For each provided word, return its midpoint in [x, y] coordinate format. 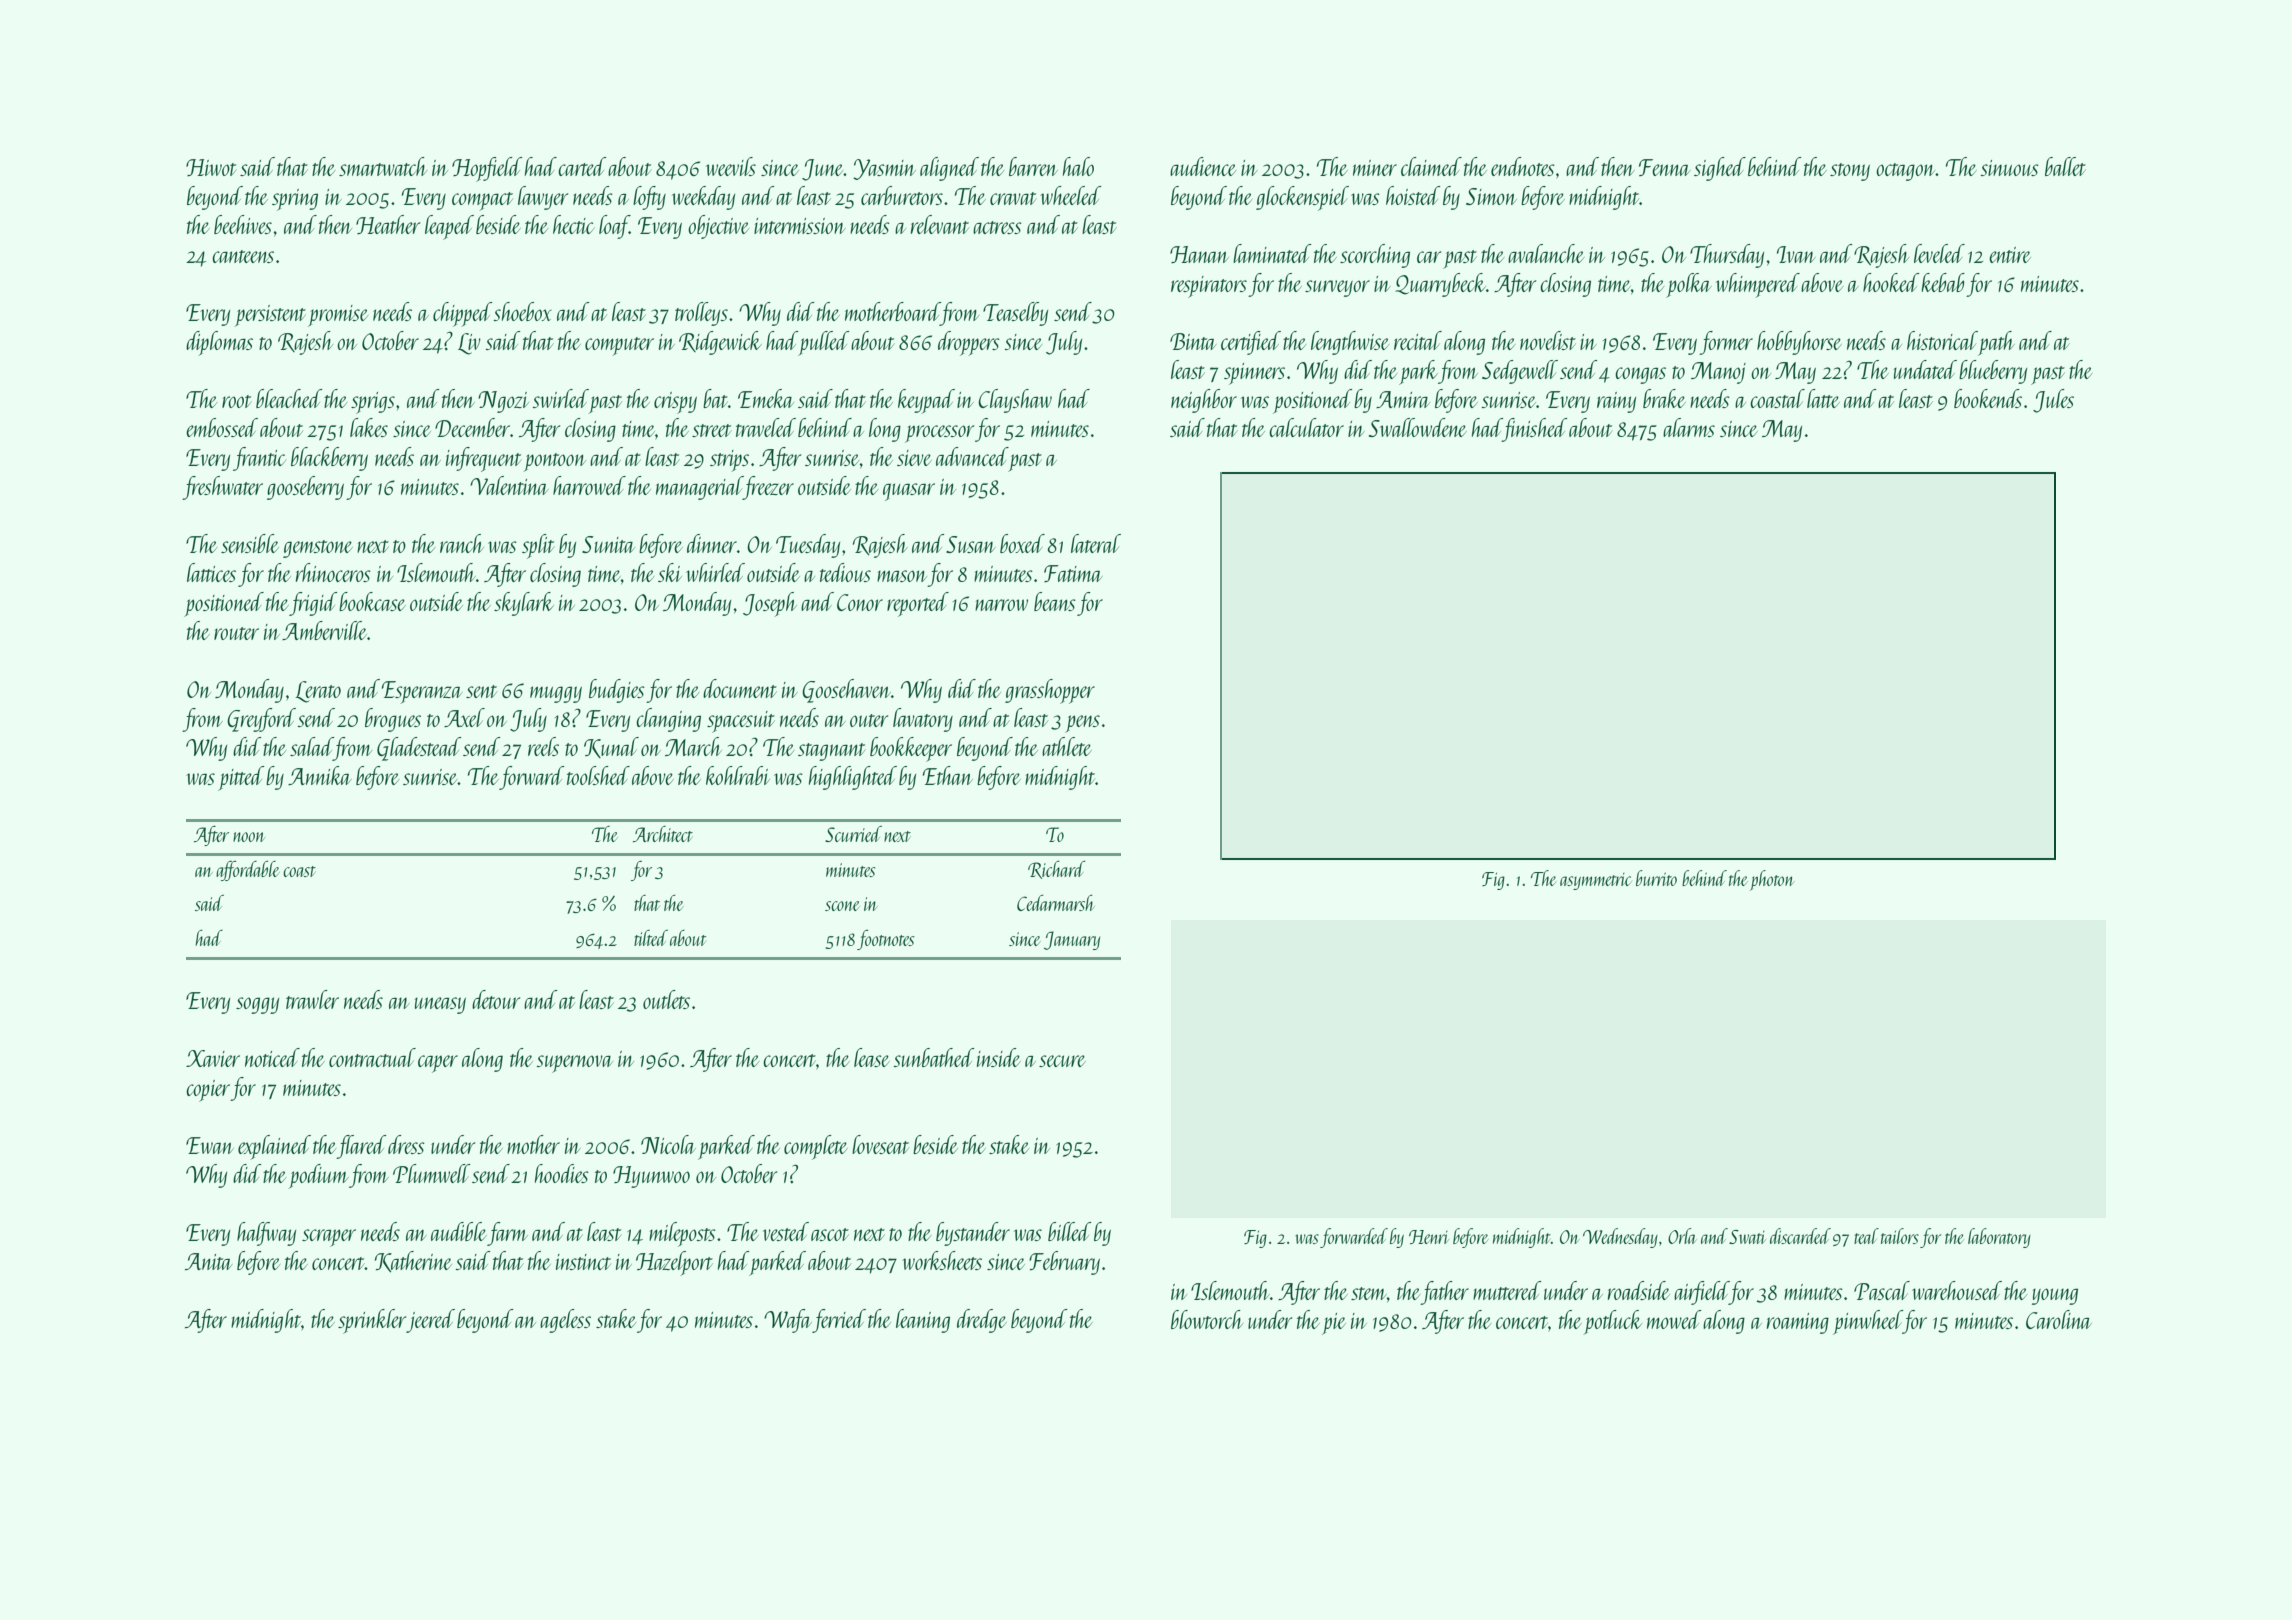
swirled [560, 398]
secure [1062, 1061]
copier [208, 1091]
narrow [1001, 605]
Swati [1747, 1237]
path [1996, 343]
